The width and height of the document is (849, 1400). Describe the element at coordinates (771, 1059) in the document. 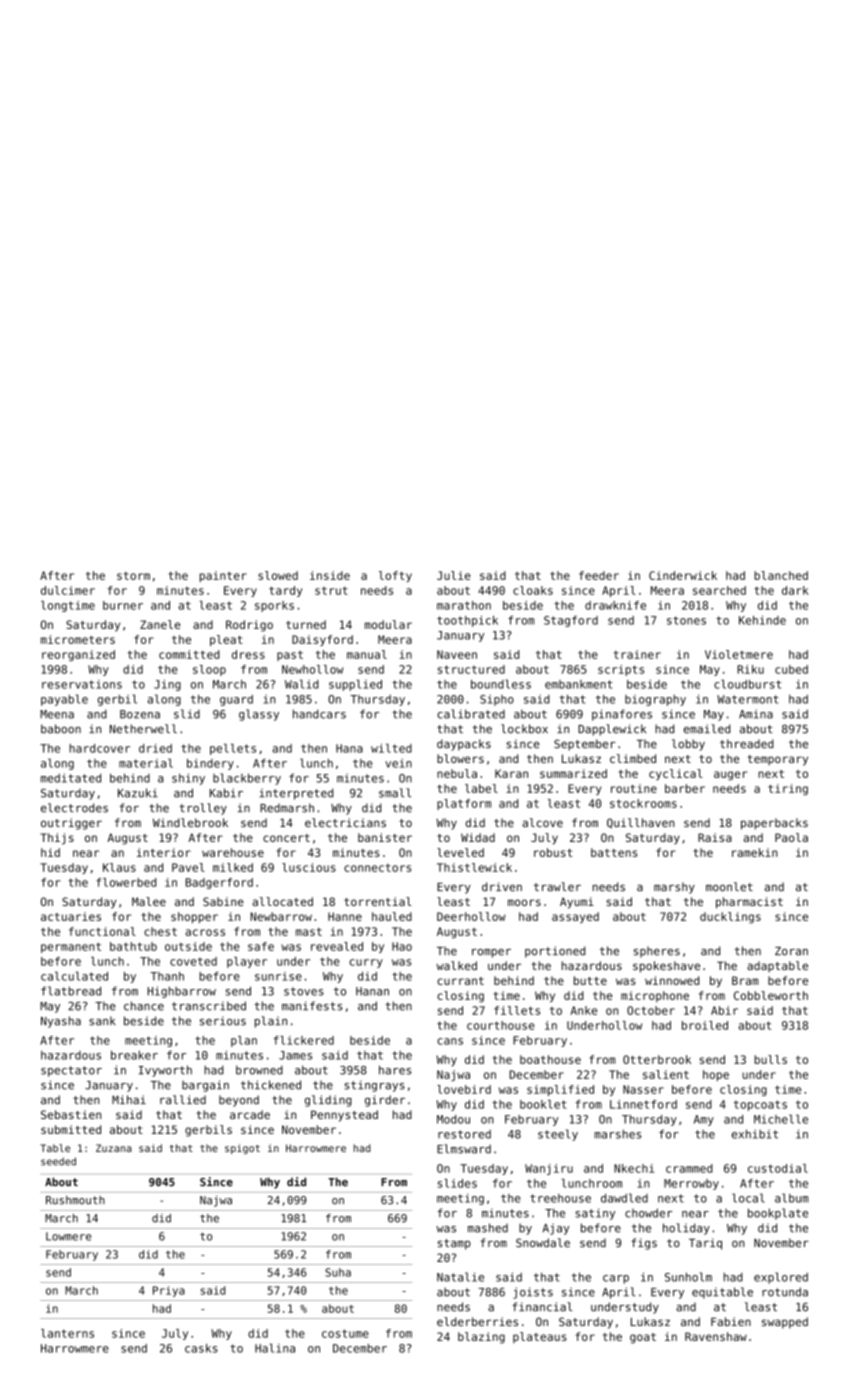

I see `bulls` at that location.
